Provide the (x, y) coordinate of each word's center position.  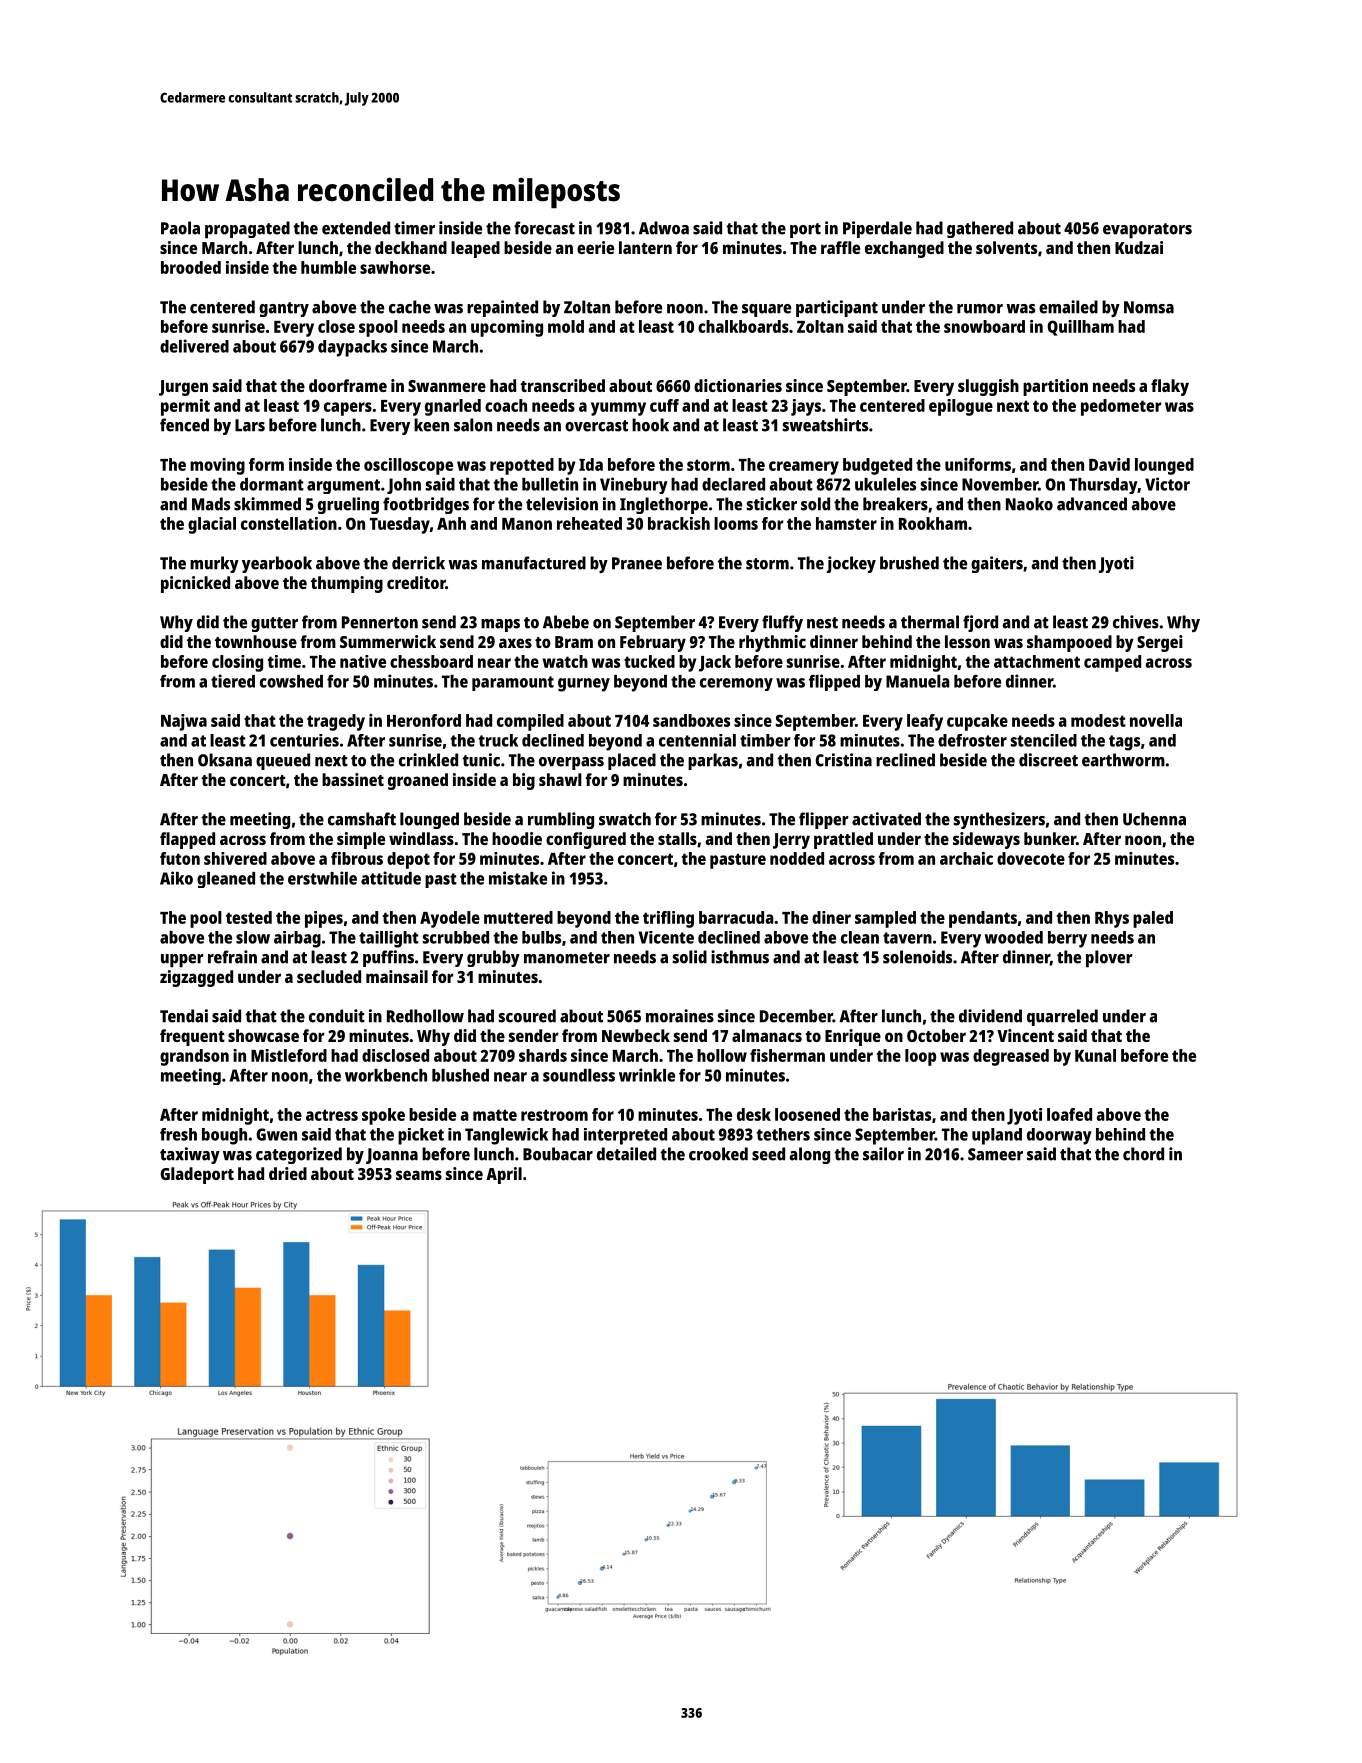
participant (837, 308)
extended (356, 228)
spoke (383, 1116)
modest (1098, 720)
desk (754, 1114)
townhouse (256, 641)
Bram (574, 642)
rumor (980, 309)
